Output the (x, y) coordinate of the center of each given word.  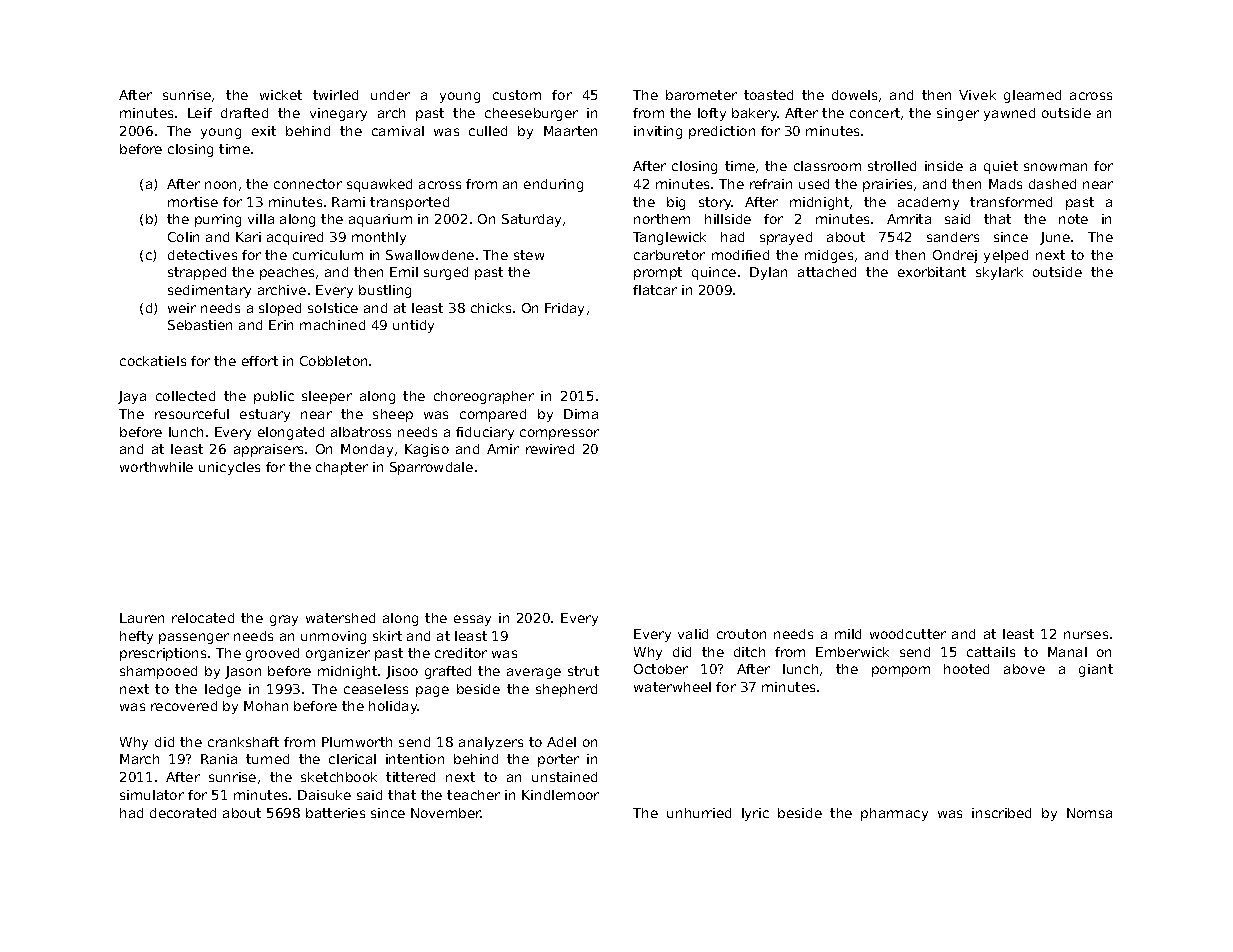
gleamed (1032, 96)
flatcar (655, 290)
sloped (280, 309)
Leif (200, 113)
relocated (203, 618)
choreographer (484, 397)
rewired (550, 449)
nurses (1086, 635)
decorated (183, 813)
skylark (999, 273)
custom (517, 95)
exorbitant (932, 272)
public (274, 397)
